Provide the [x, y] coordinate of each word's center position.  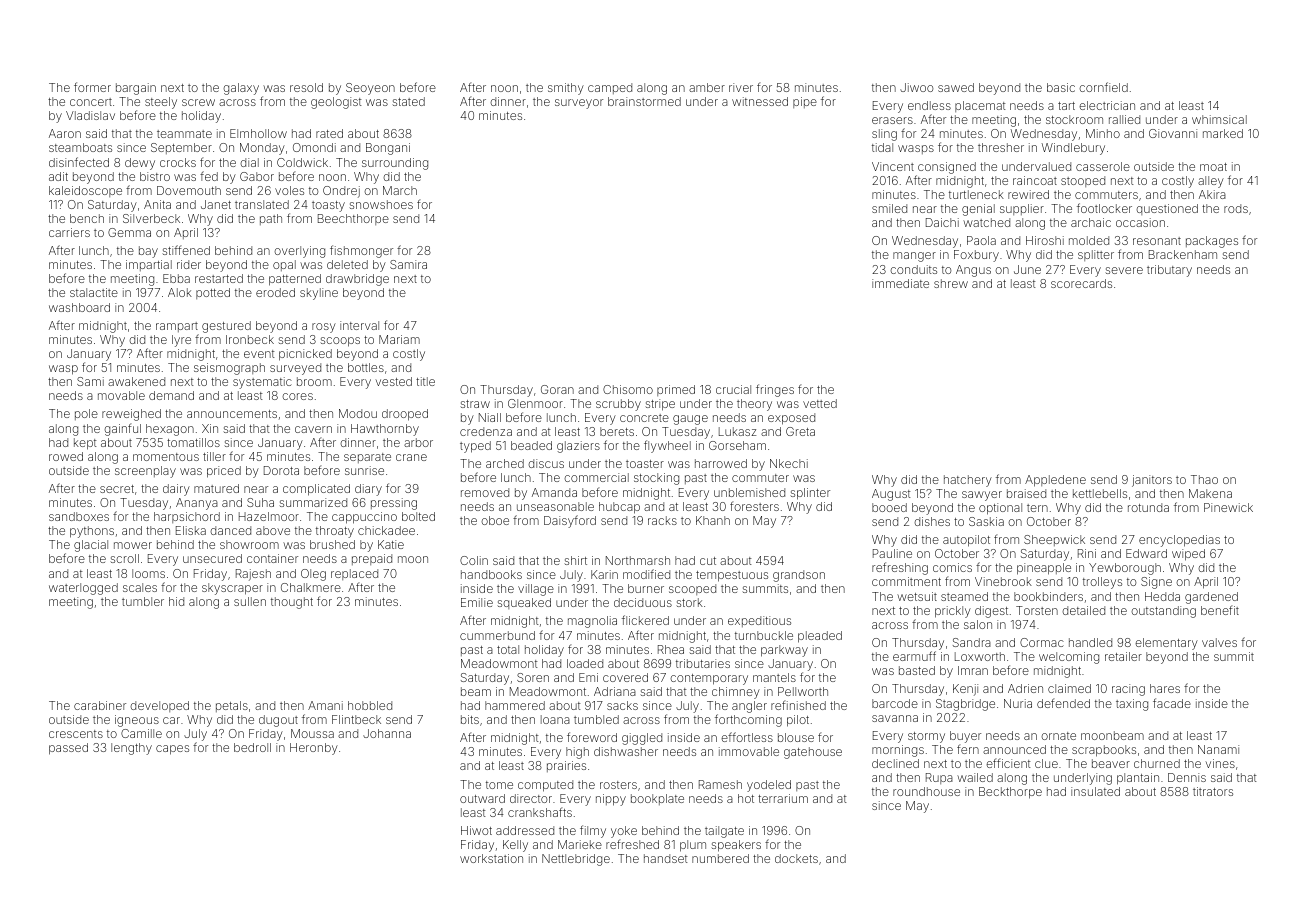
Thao [1204, 479]
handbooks [491, 574]
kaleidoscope [85, 191]
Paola [981, 240]
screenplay [145, 472]
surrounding [395, 164]
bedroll [252, 747]
